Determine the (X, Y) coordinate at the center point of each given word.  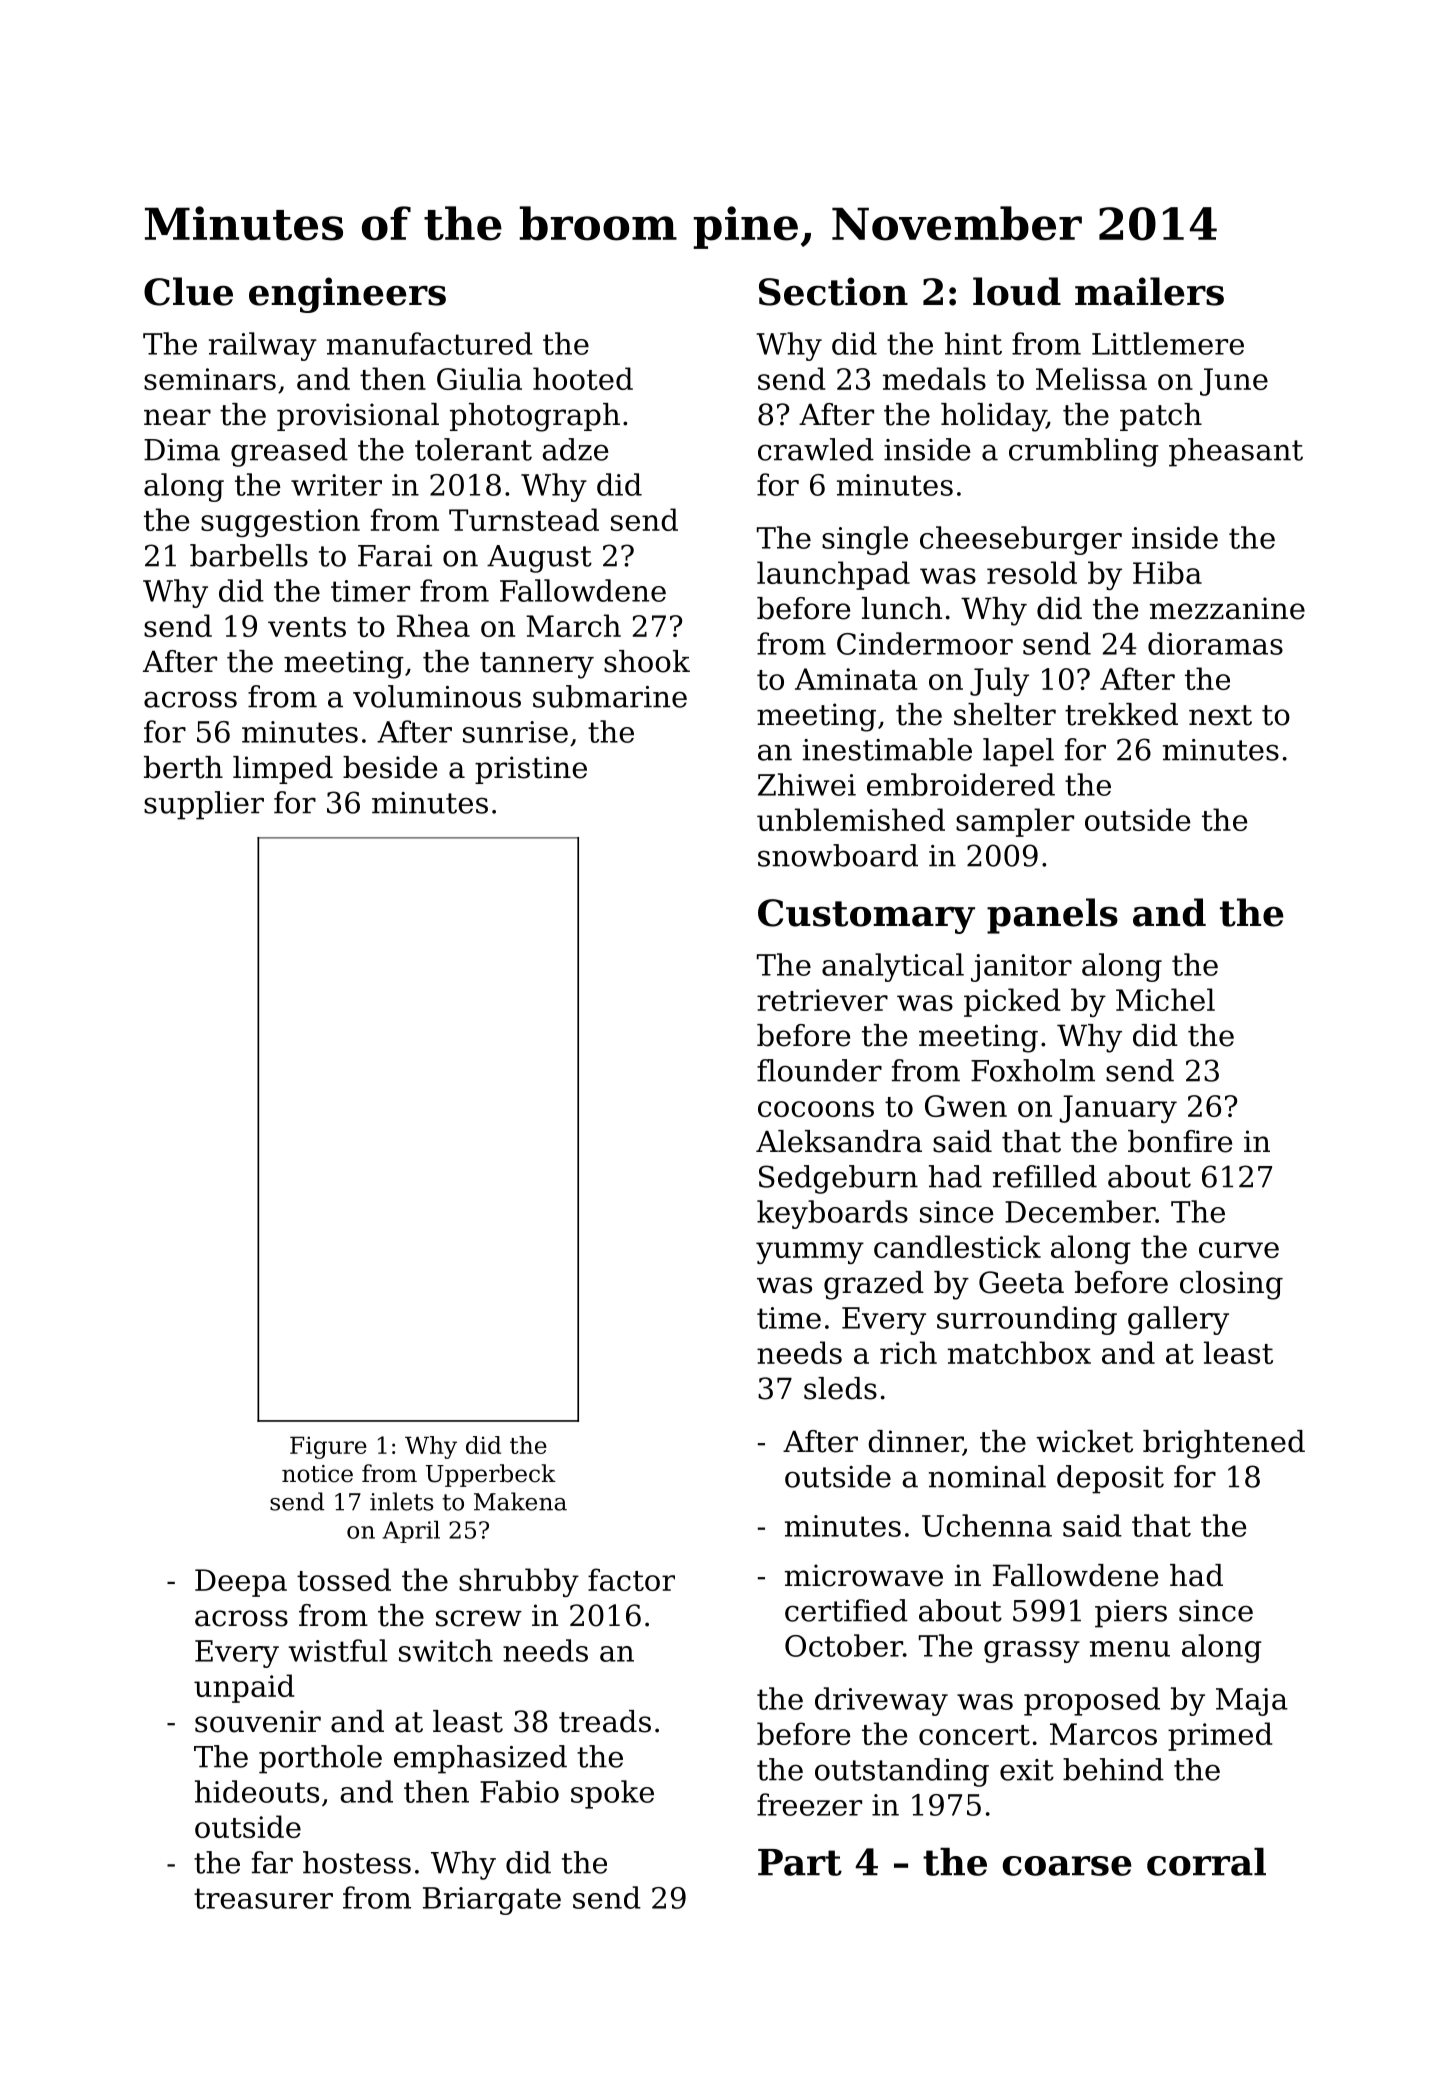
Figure (328, 1447)
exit (1027, 1770)
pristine (531, 770)
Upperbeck (491, 1475)
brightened (1224, 1444)
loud (1017, 291)
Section (833, 291)
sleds (840, 1388)
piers (1131, 1614)
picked (1012, 1002)
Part (800, 1862)
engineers (347, 295)
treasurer (263, 1898)
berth (183, 767)
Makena (520, 1501)
